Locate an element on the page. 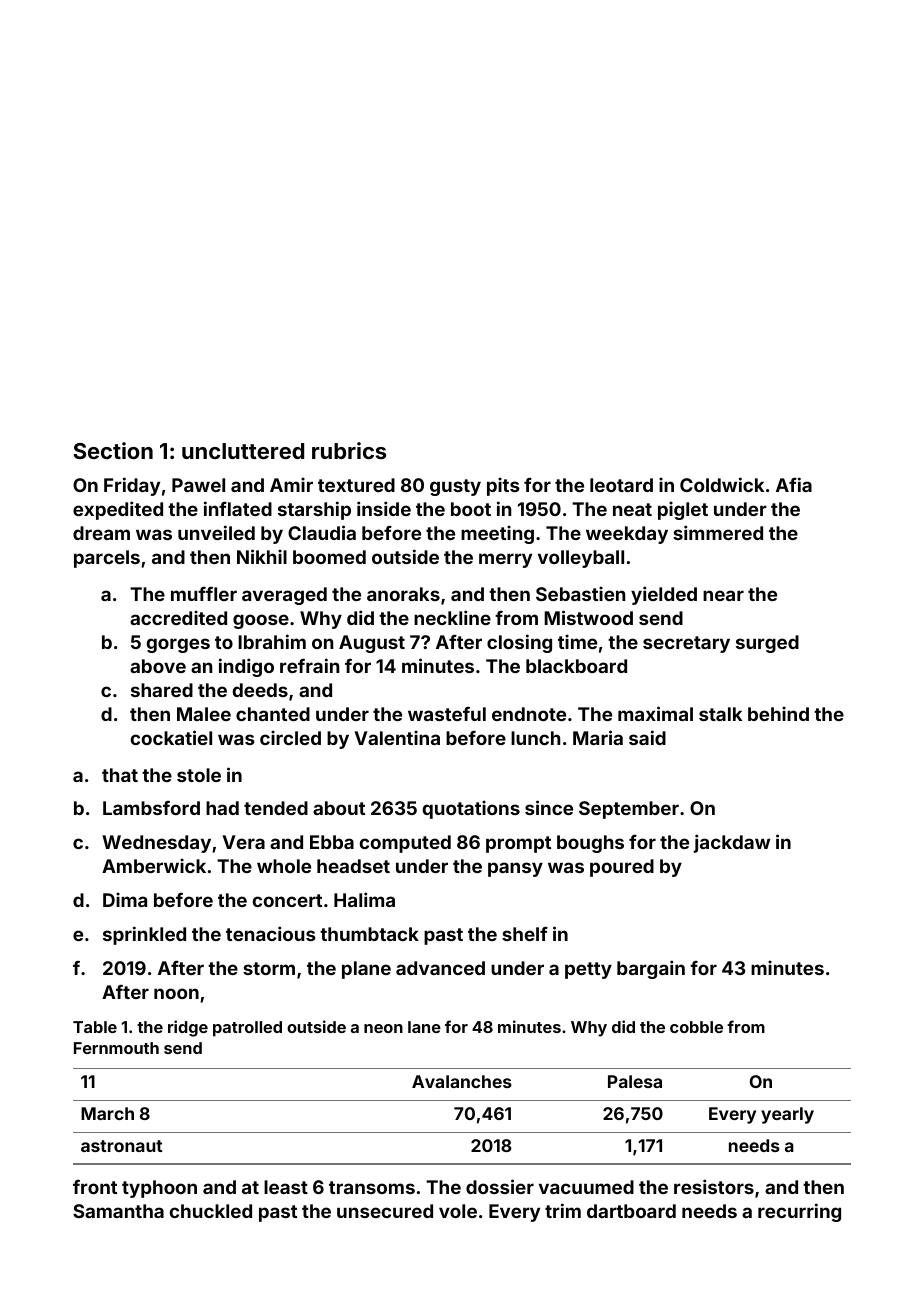 This page has width=924, height=1311. above is located at coordinates (158, 666).
